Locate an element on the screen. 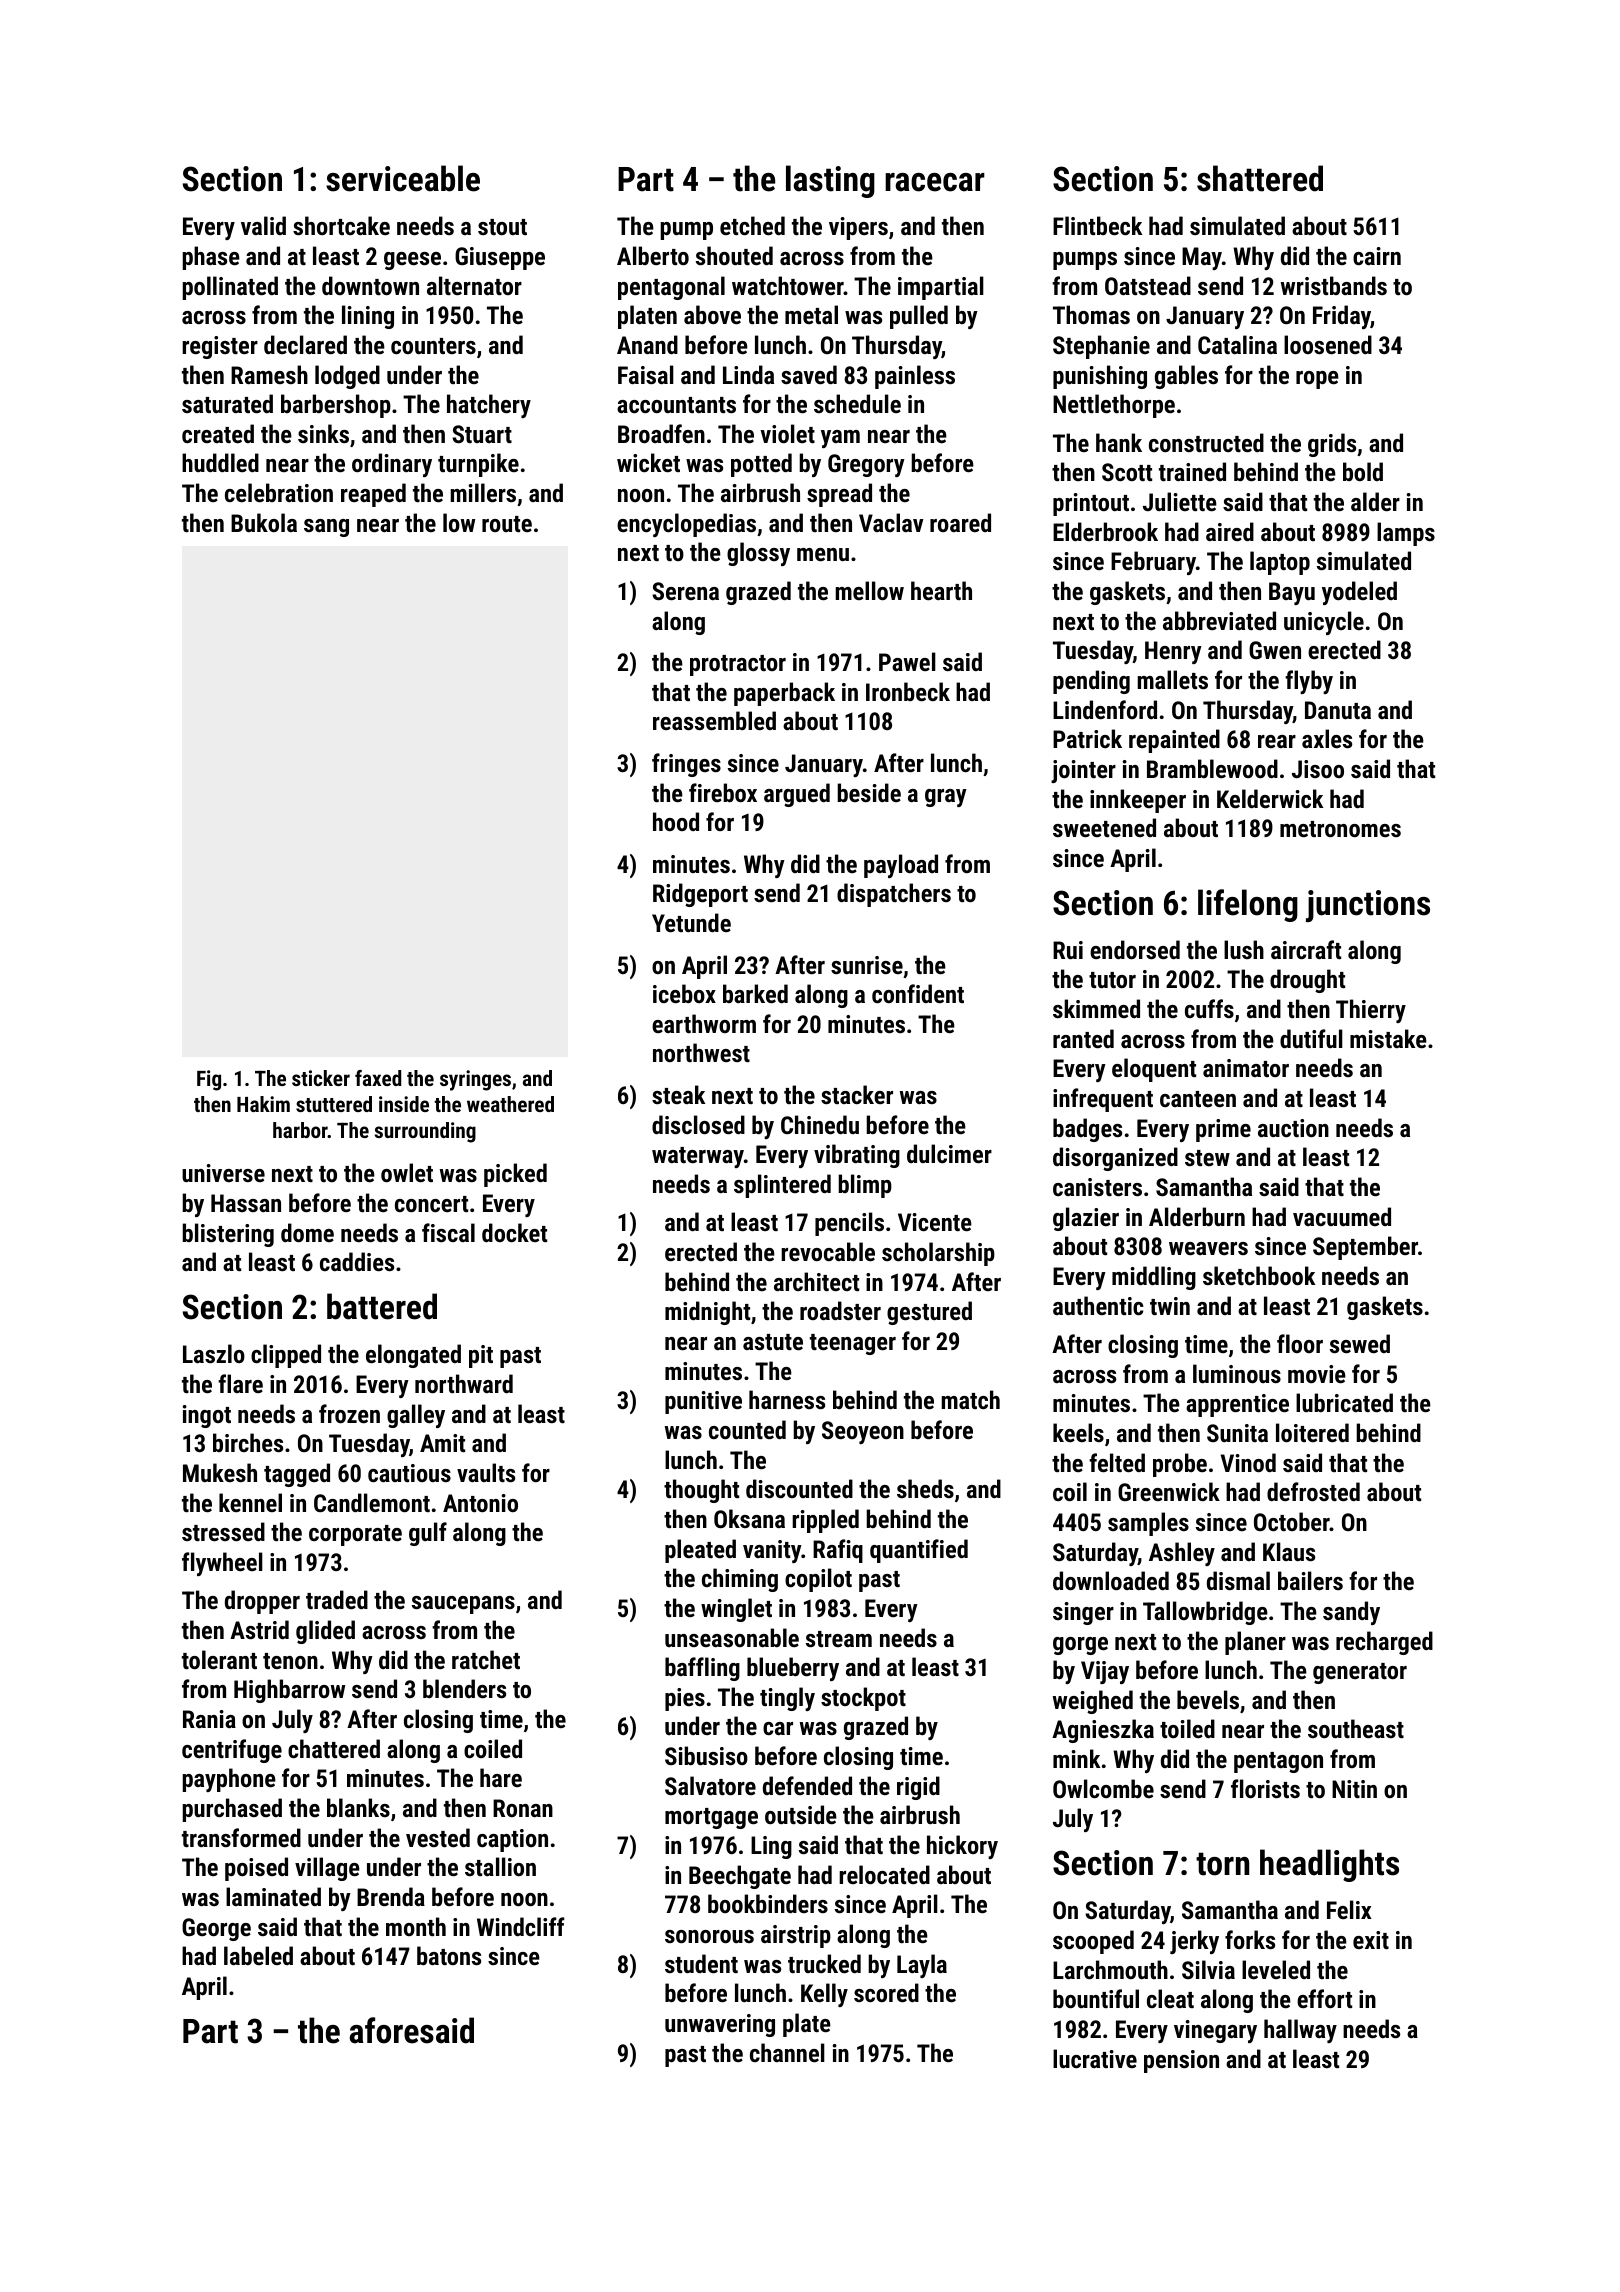 The image size is (1620, 2292). Friday is located at coordinates (1342, 317).
